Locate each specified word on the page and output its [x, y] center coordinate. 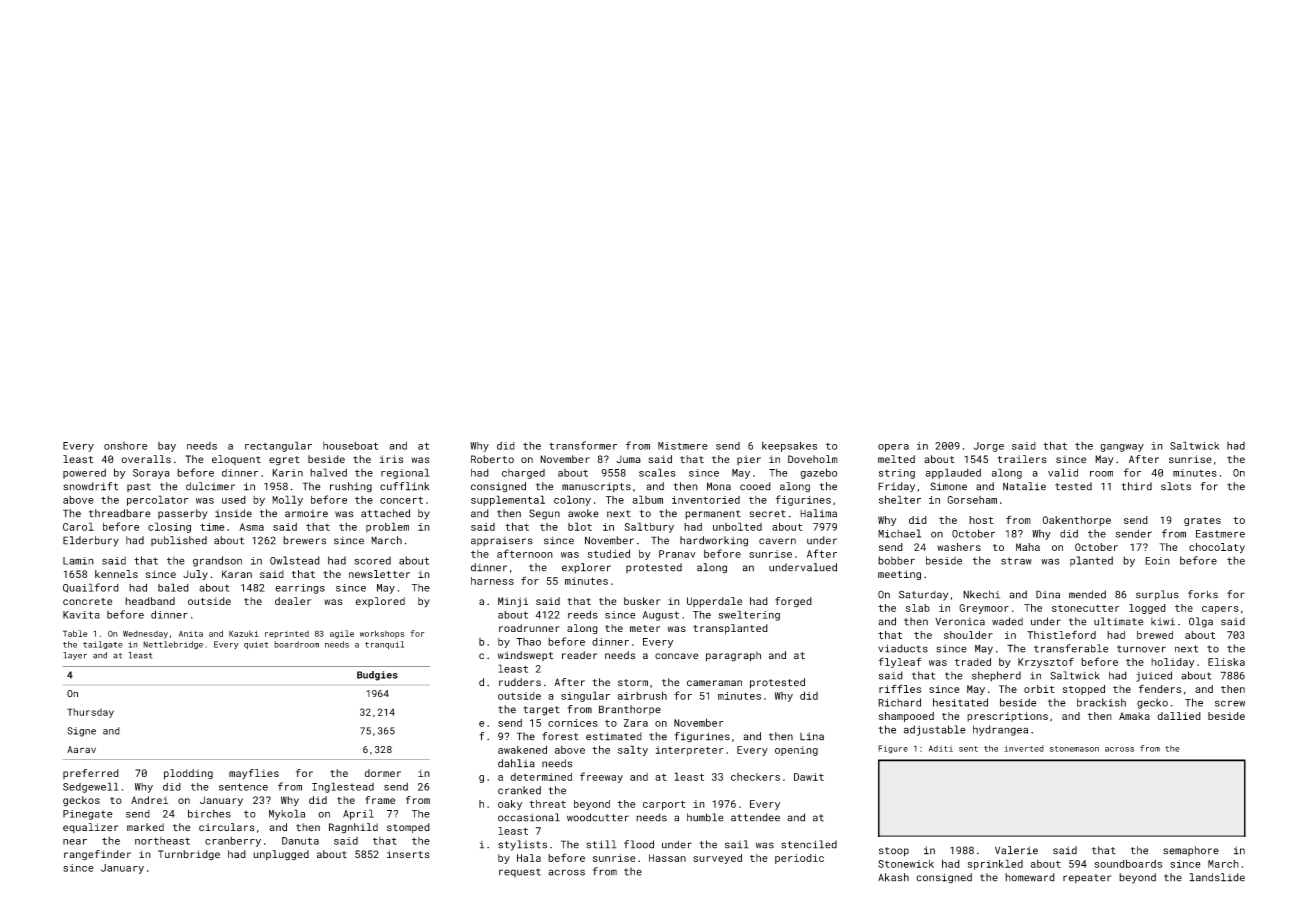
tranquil [384, 645]
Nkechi [981, 594]
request [520, 873]
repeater [1087, 878]
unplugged [281, 855]
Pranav [677, 554]
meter [645, 628]
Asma [251, 527]
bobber [896, 560]
